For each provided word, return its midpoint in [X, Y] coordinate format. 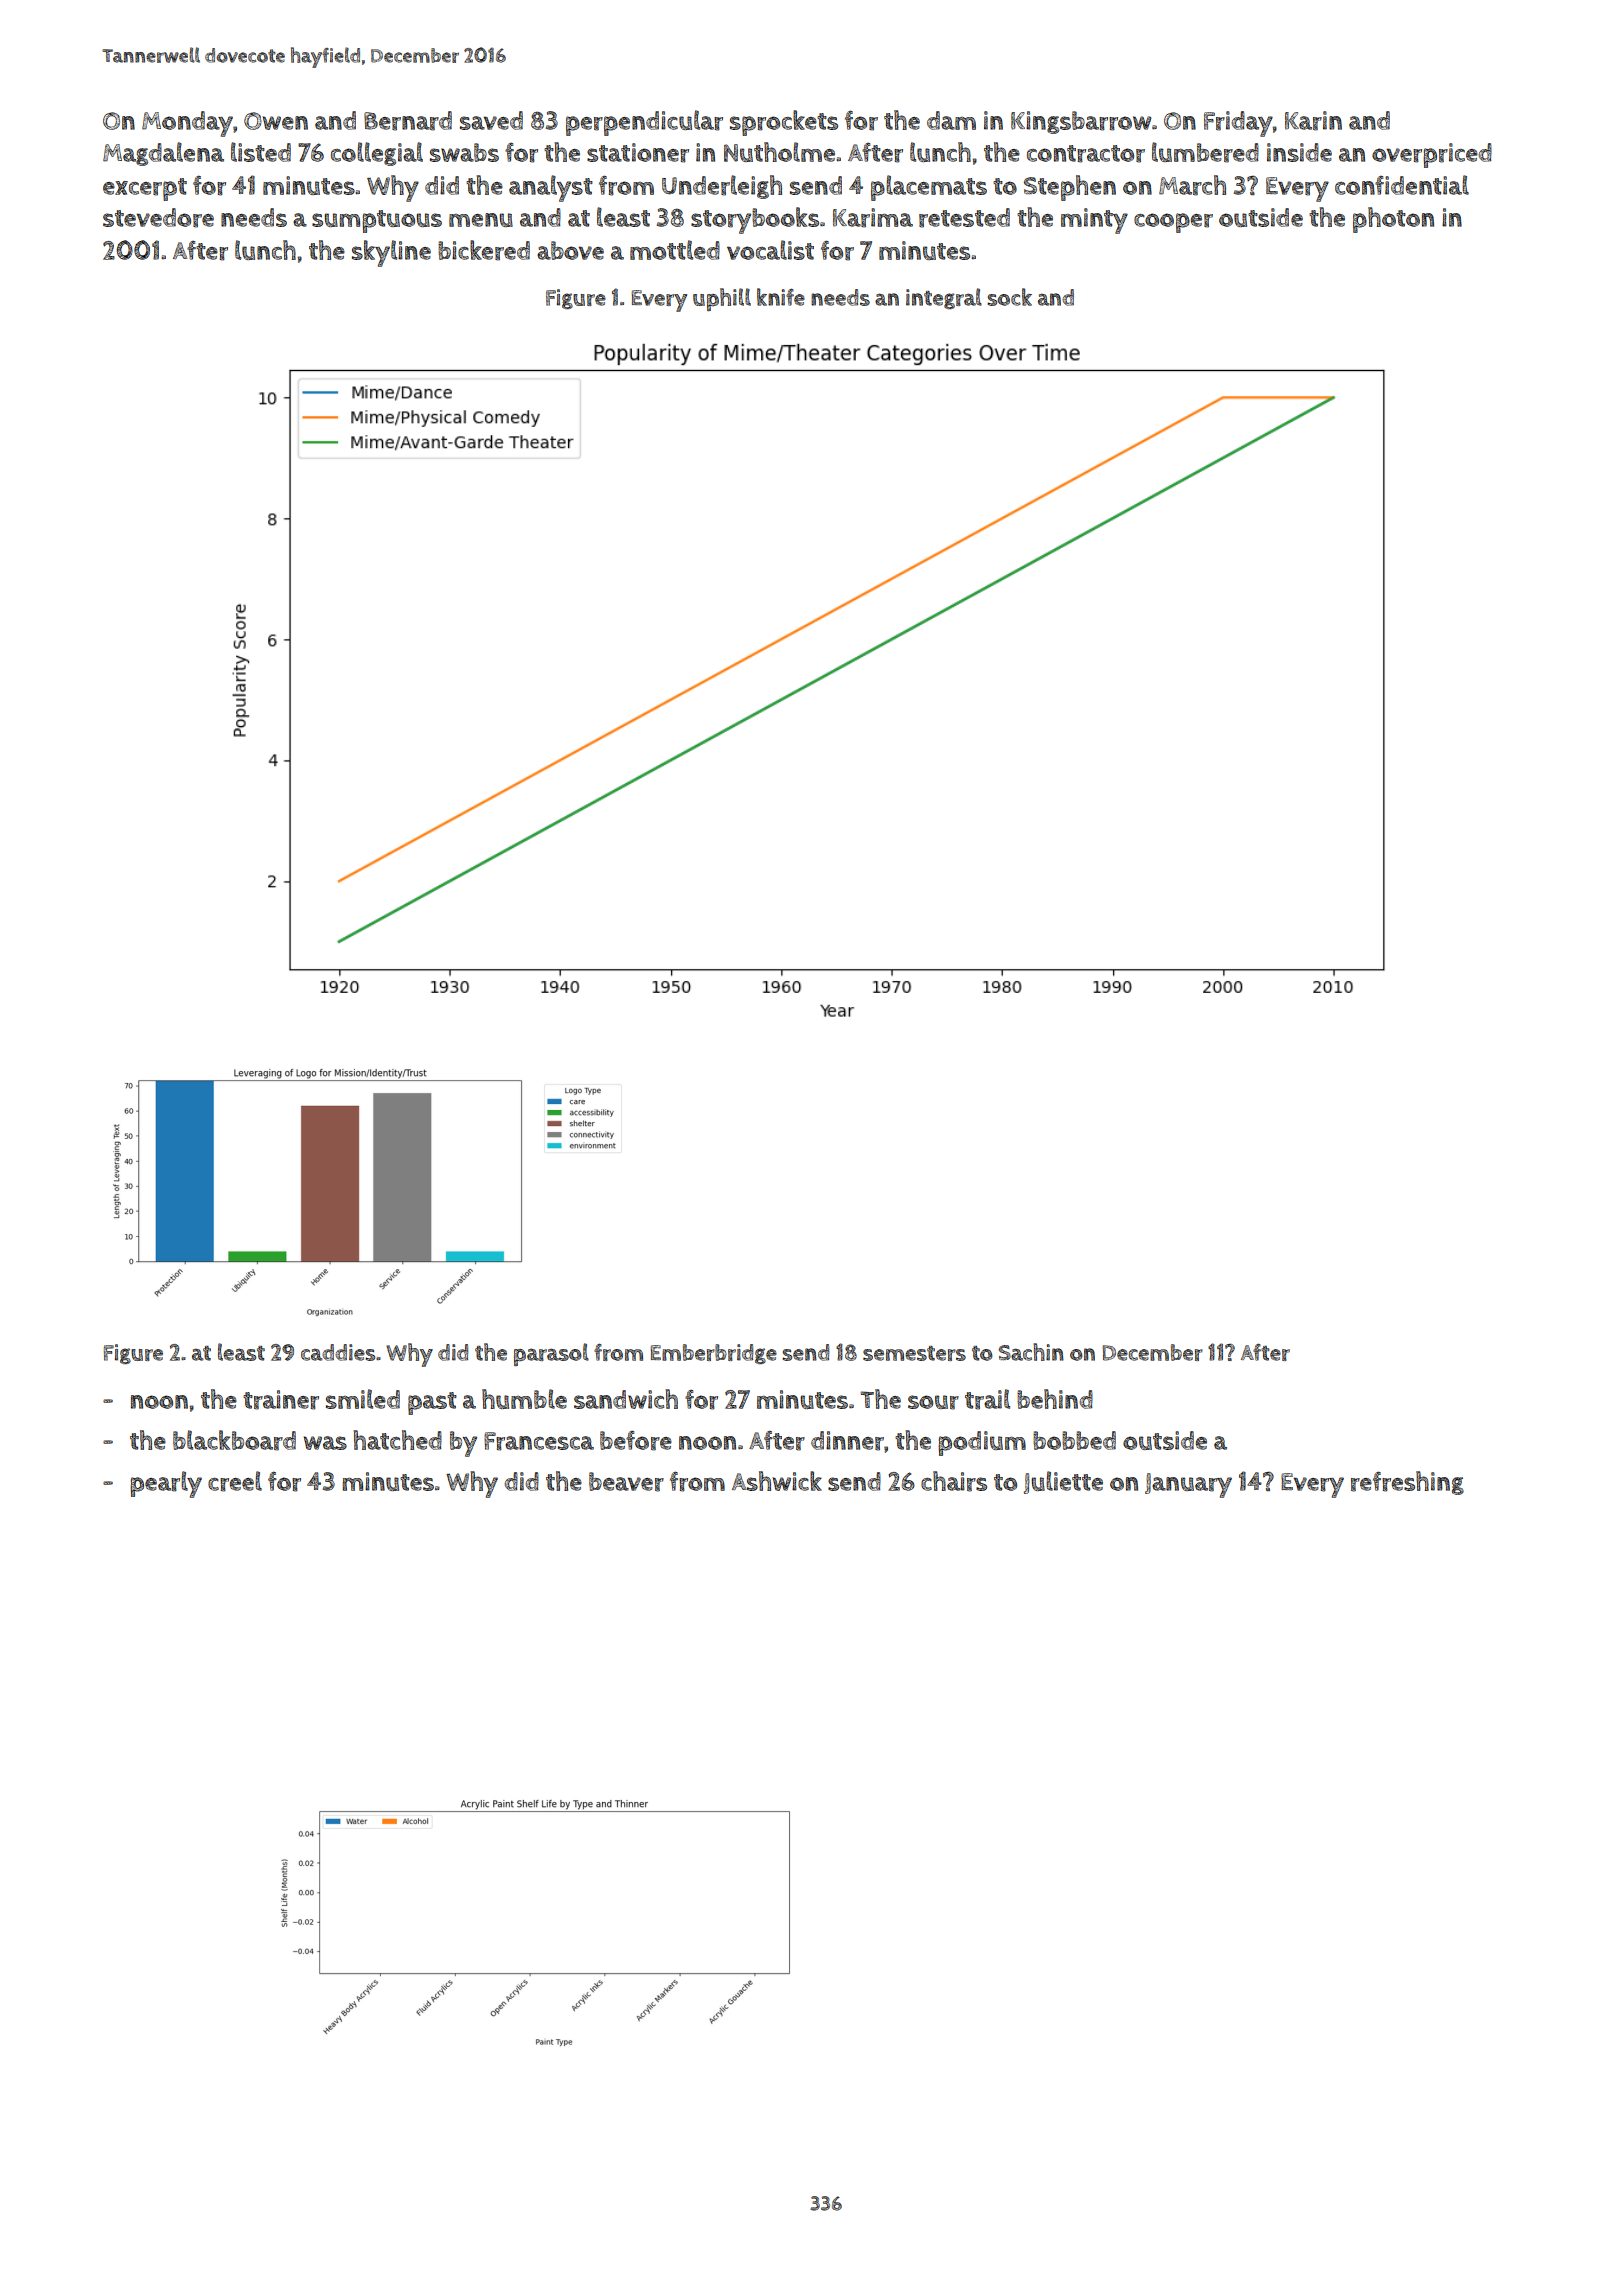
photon [1393, 220]
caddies [338, 1352]
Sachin [1031, 1352]
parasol [551, 1354]
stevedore [158, 218]
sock [1009, 297]
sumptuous [377, 221]
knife [781, 297]
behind [1055, 1399]
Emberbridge [713, 1354]
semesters [914, 1353]
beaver [626, 1482]
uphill [722, 299]
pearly [166, 1484]
